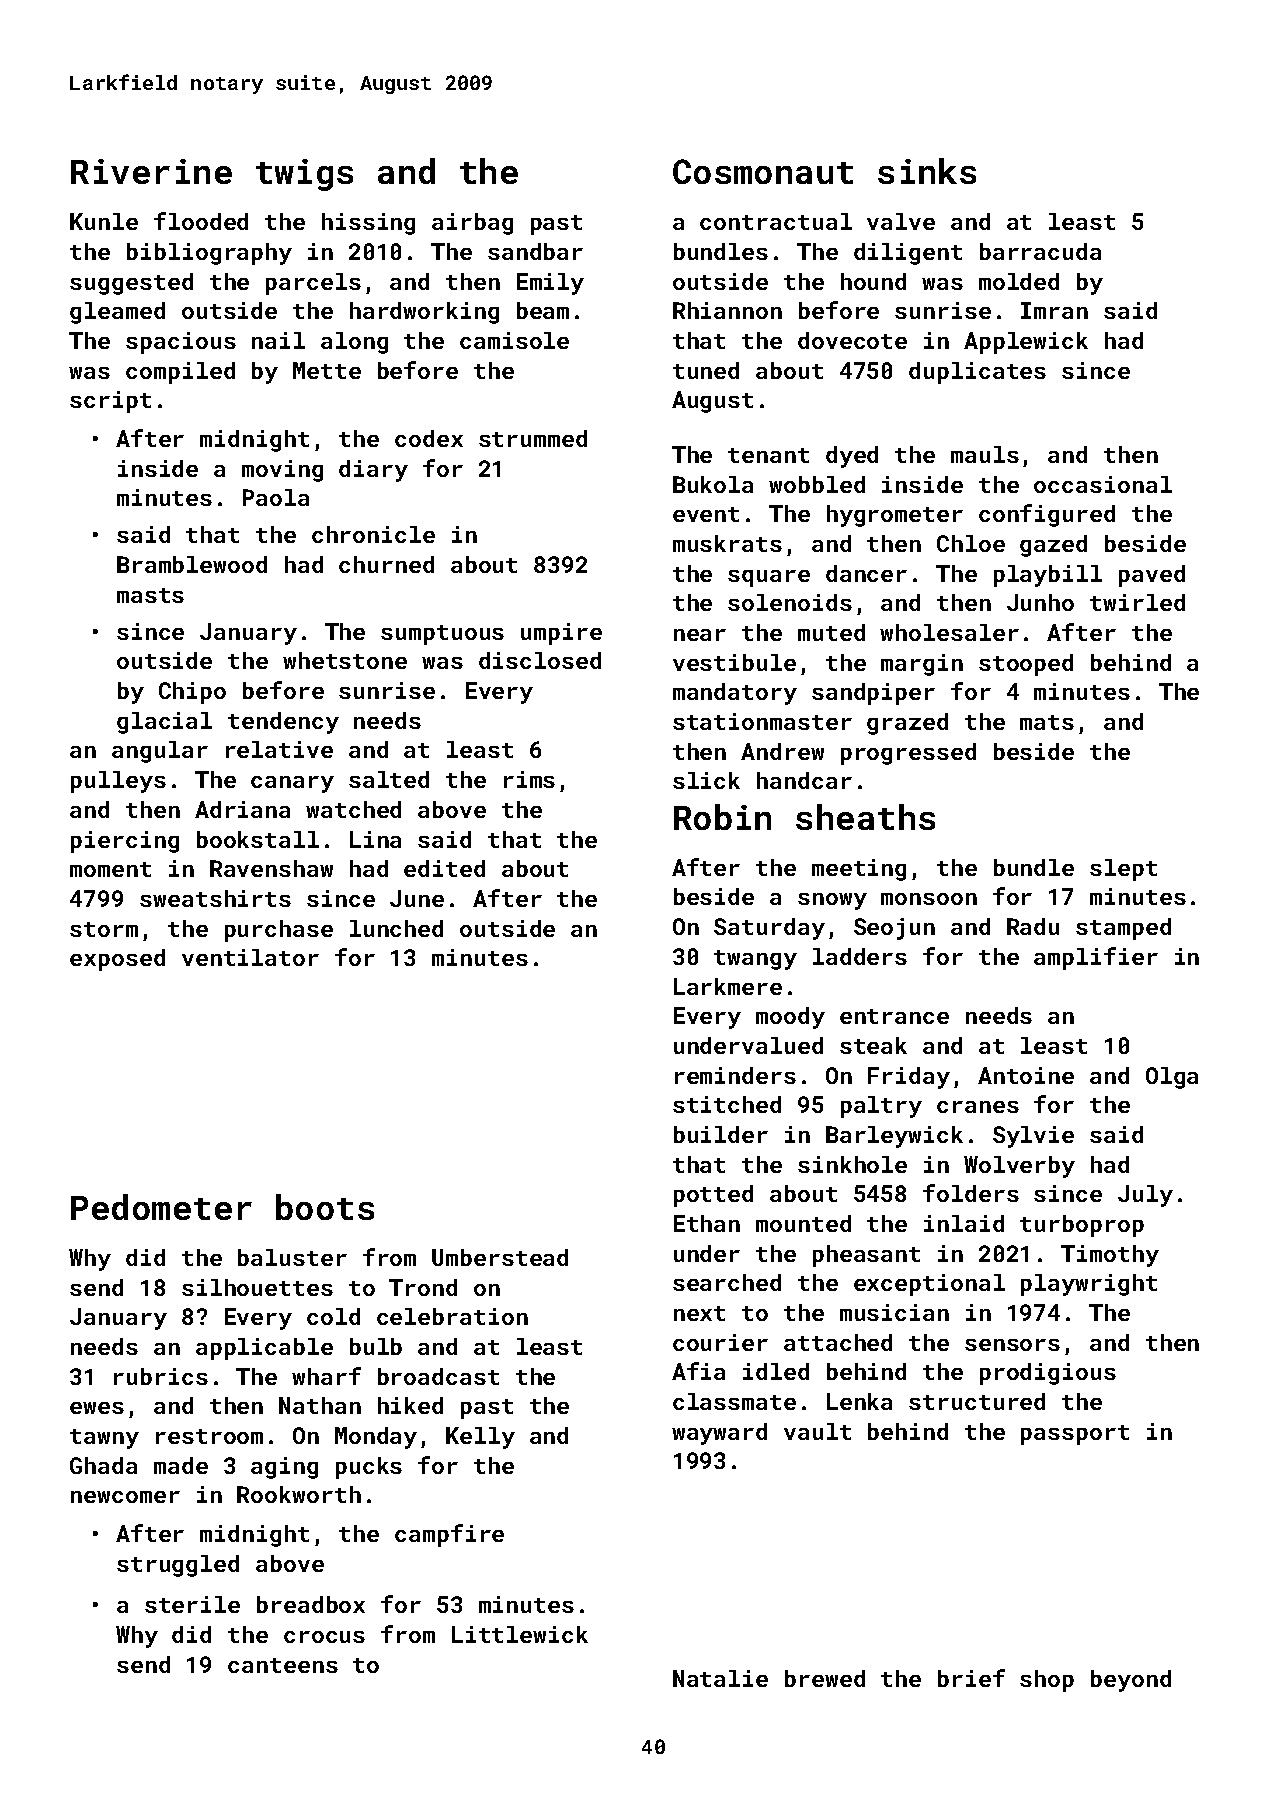  What do you see at coordinates (720, 1678) in the screenshot?
I see `Natalie` at bounding box center [720, 1678].
